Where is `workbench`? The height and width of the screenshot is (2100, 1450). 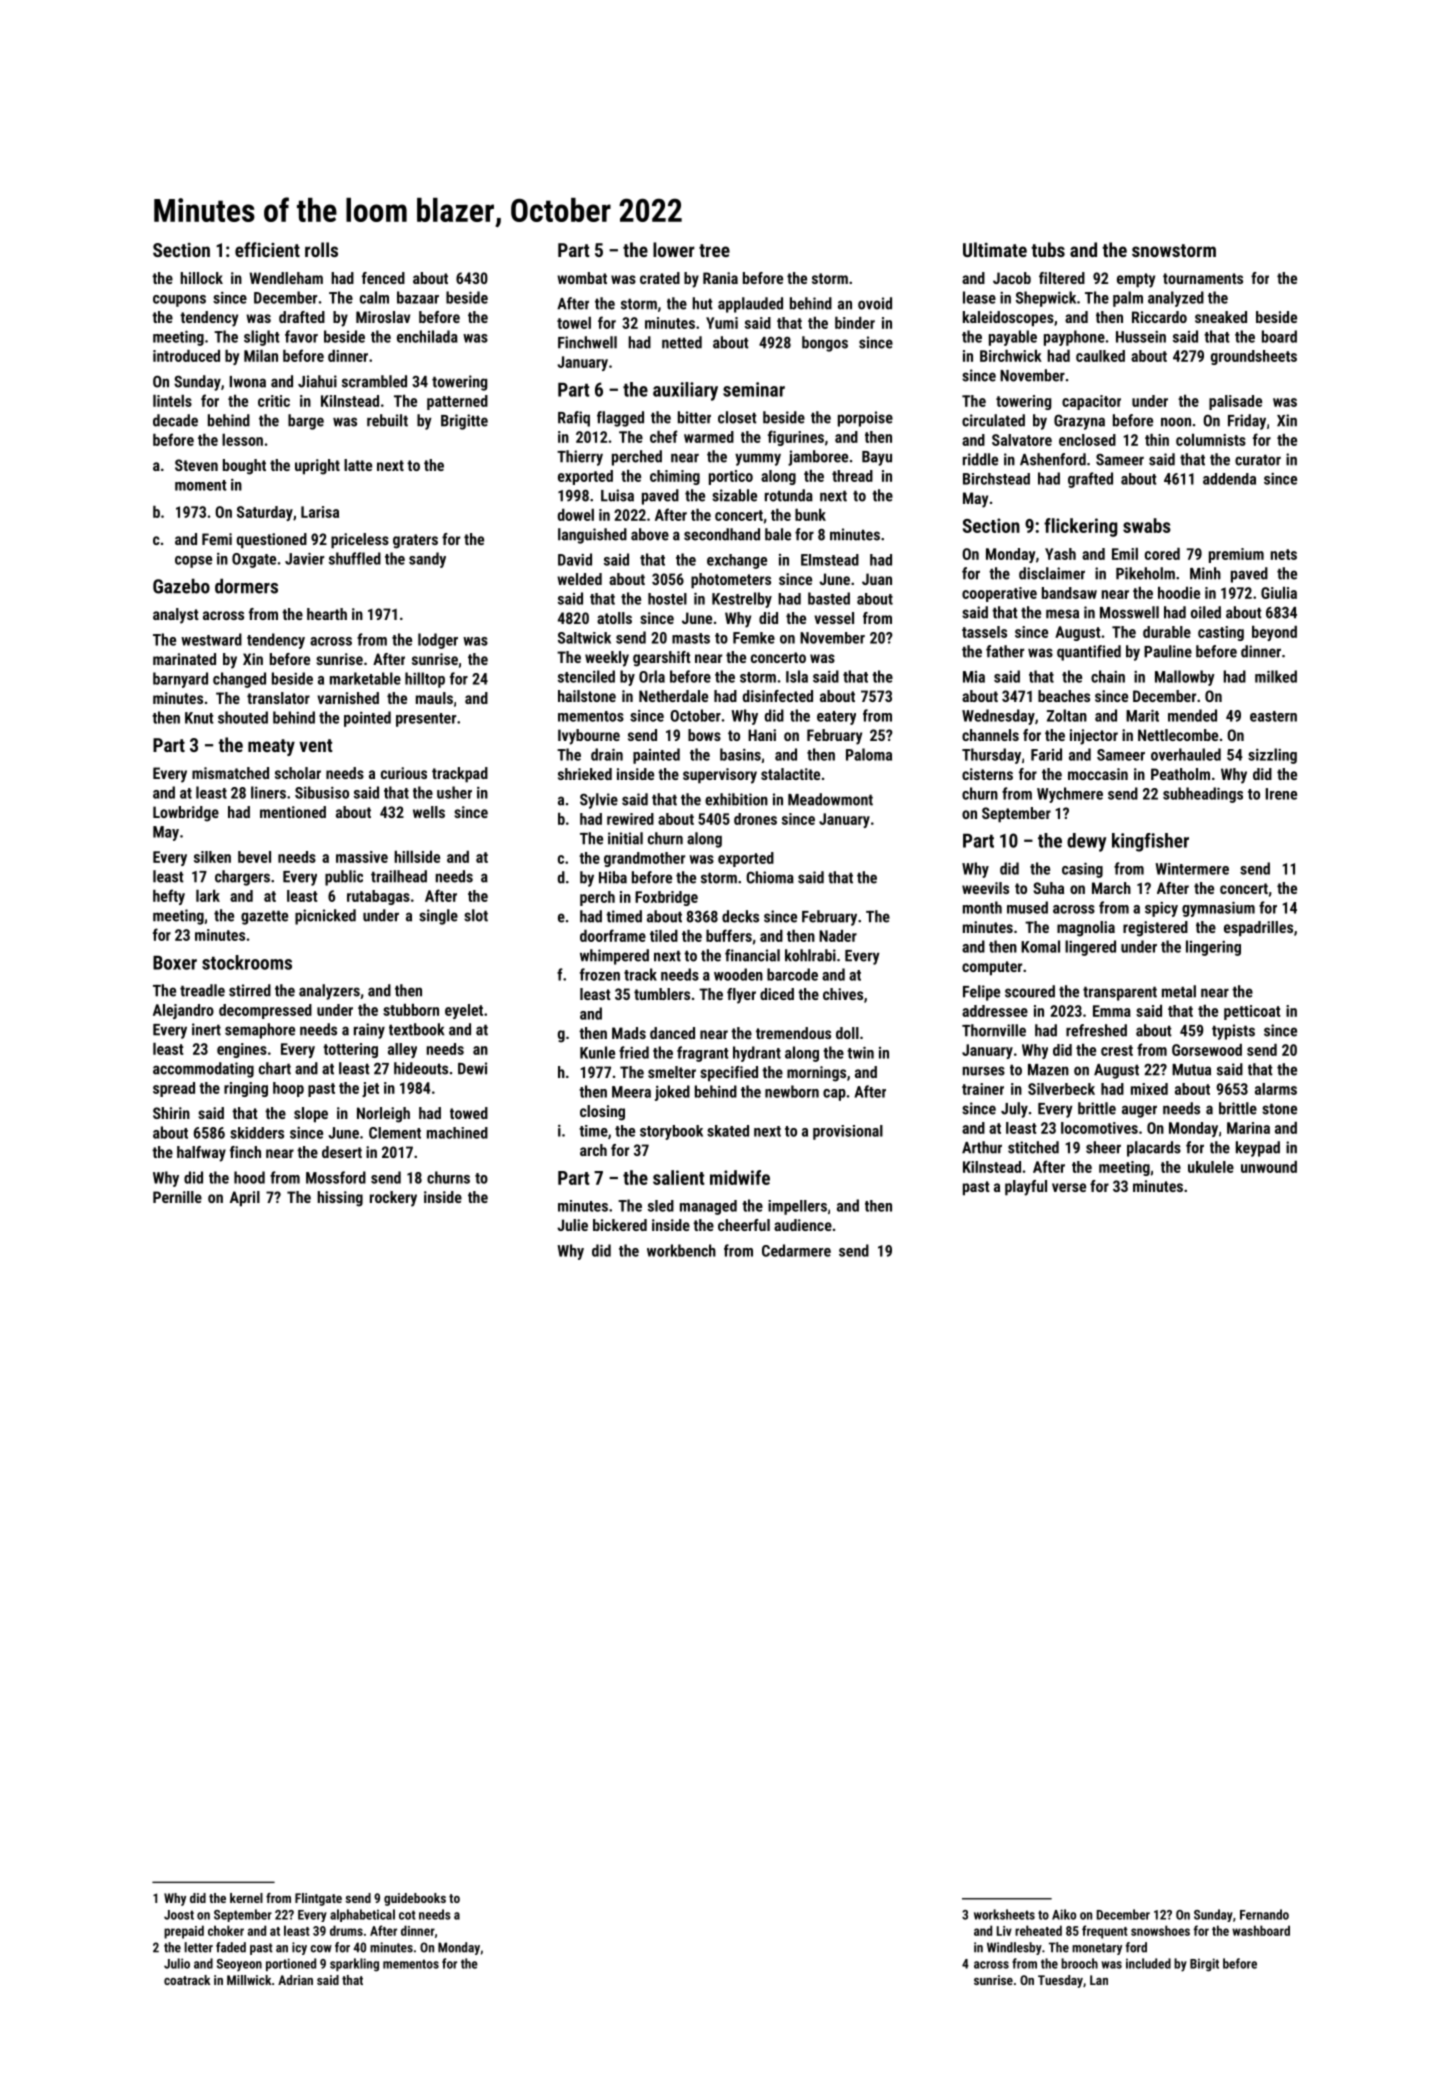 workbench is located at coordinates (681, 1250).
